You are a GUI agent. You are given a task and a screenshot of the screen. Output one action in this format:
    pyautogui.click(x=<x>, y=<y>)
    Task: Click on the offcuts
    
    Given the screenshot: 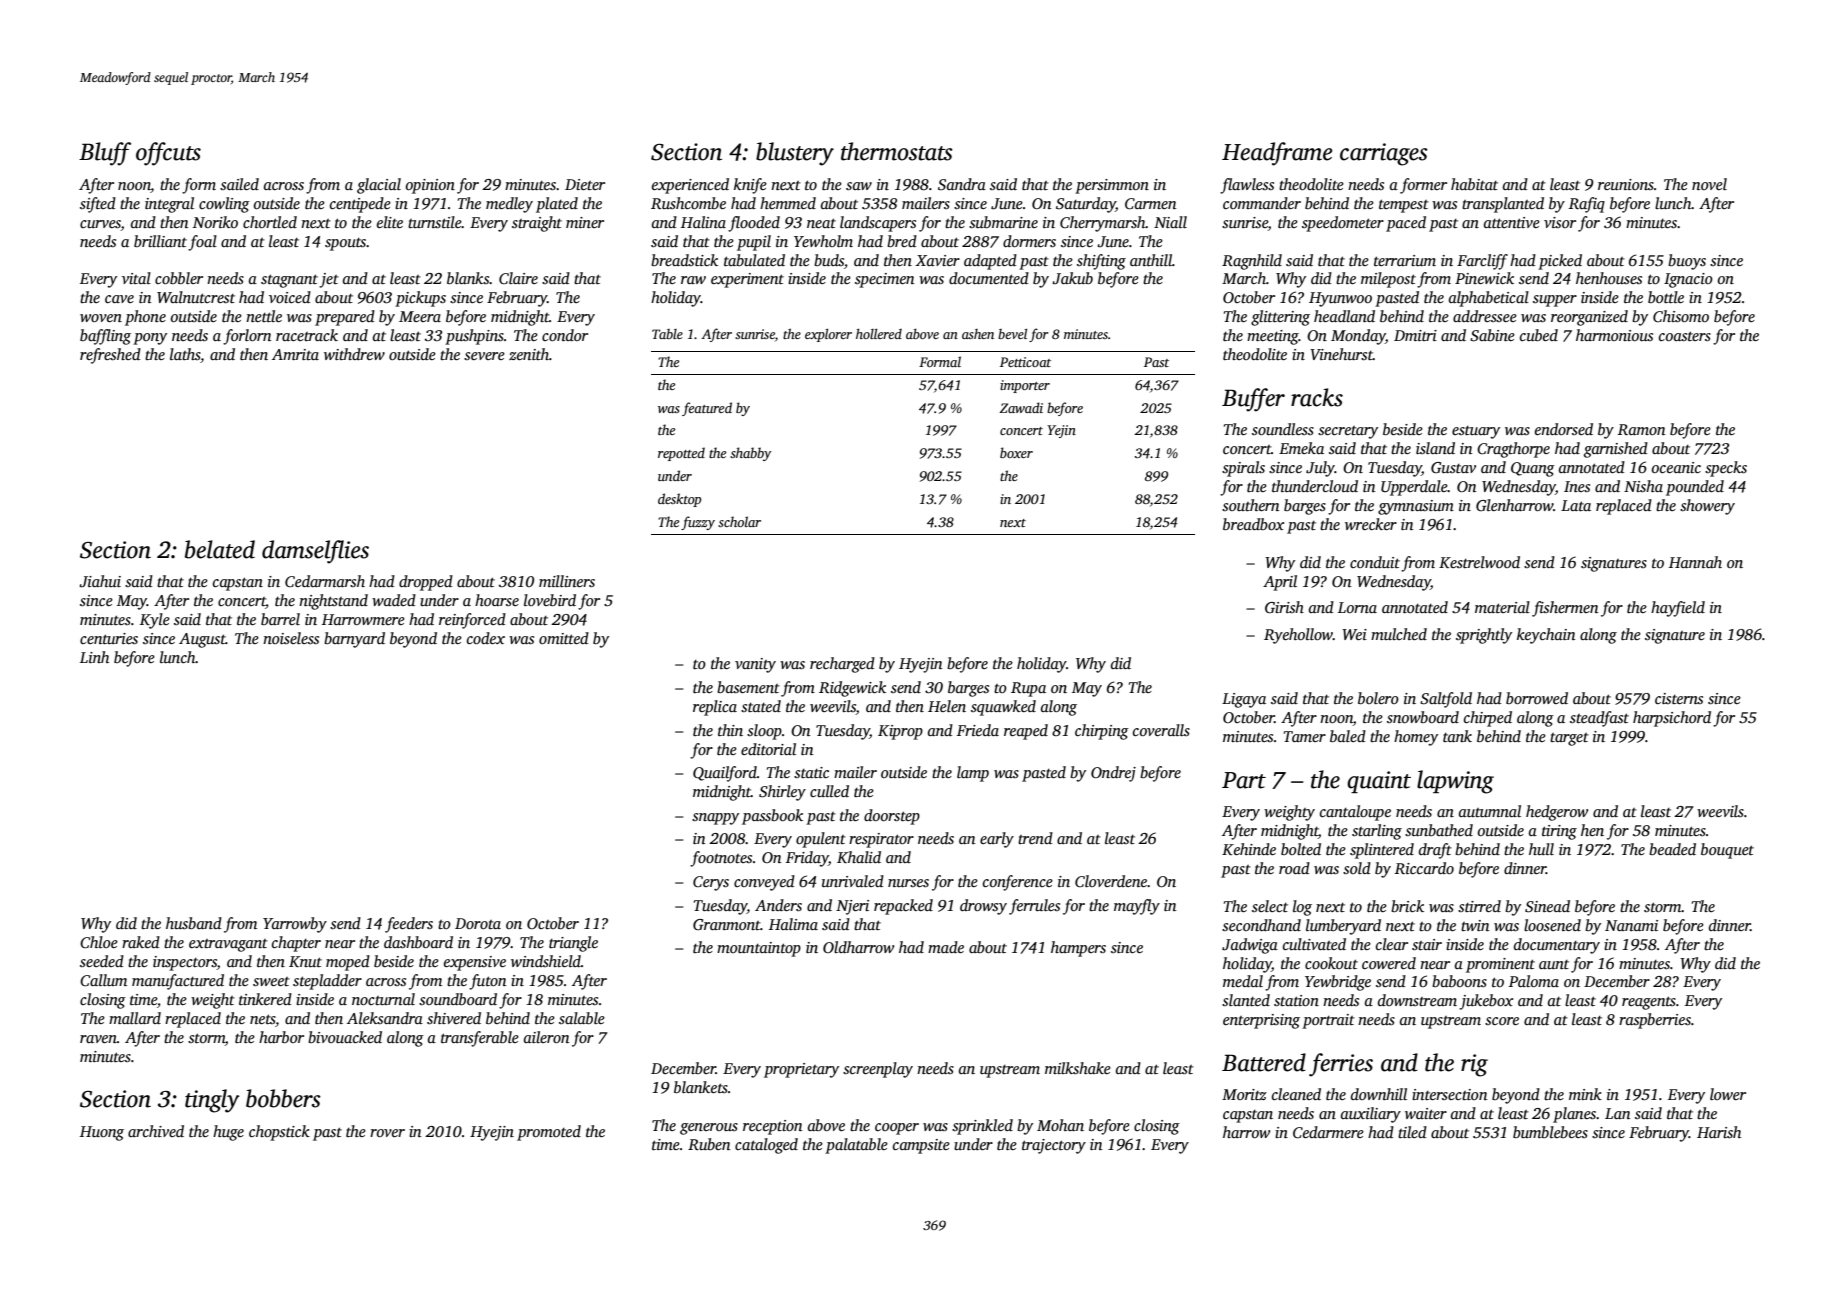 What is the action you would take?
    pyautogui.click(x=168, y=154)
